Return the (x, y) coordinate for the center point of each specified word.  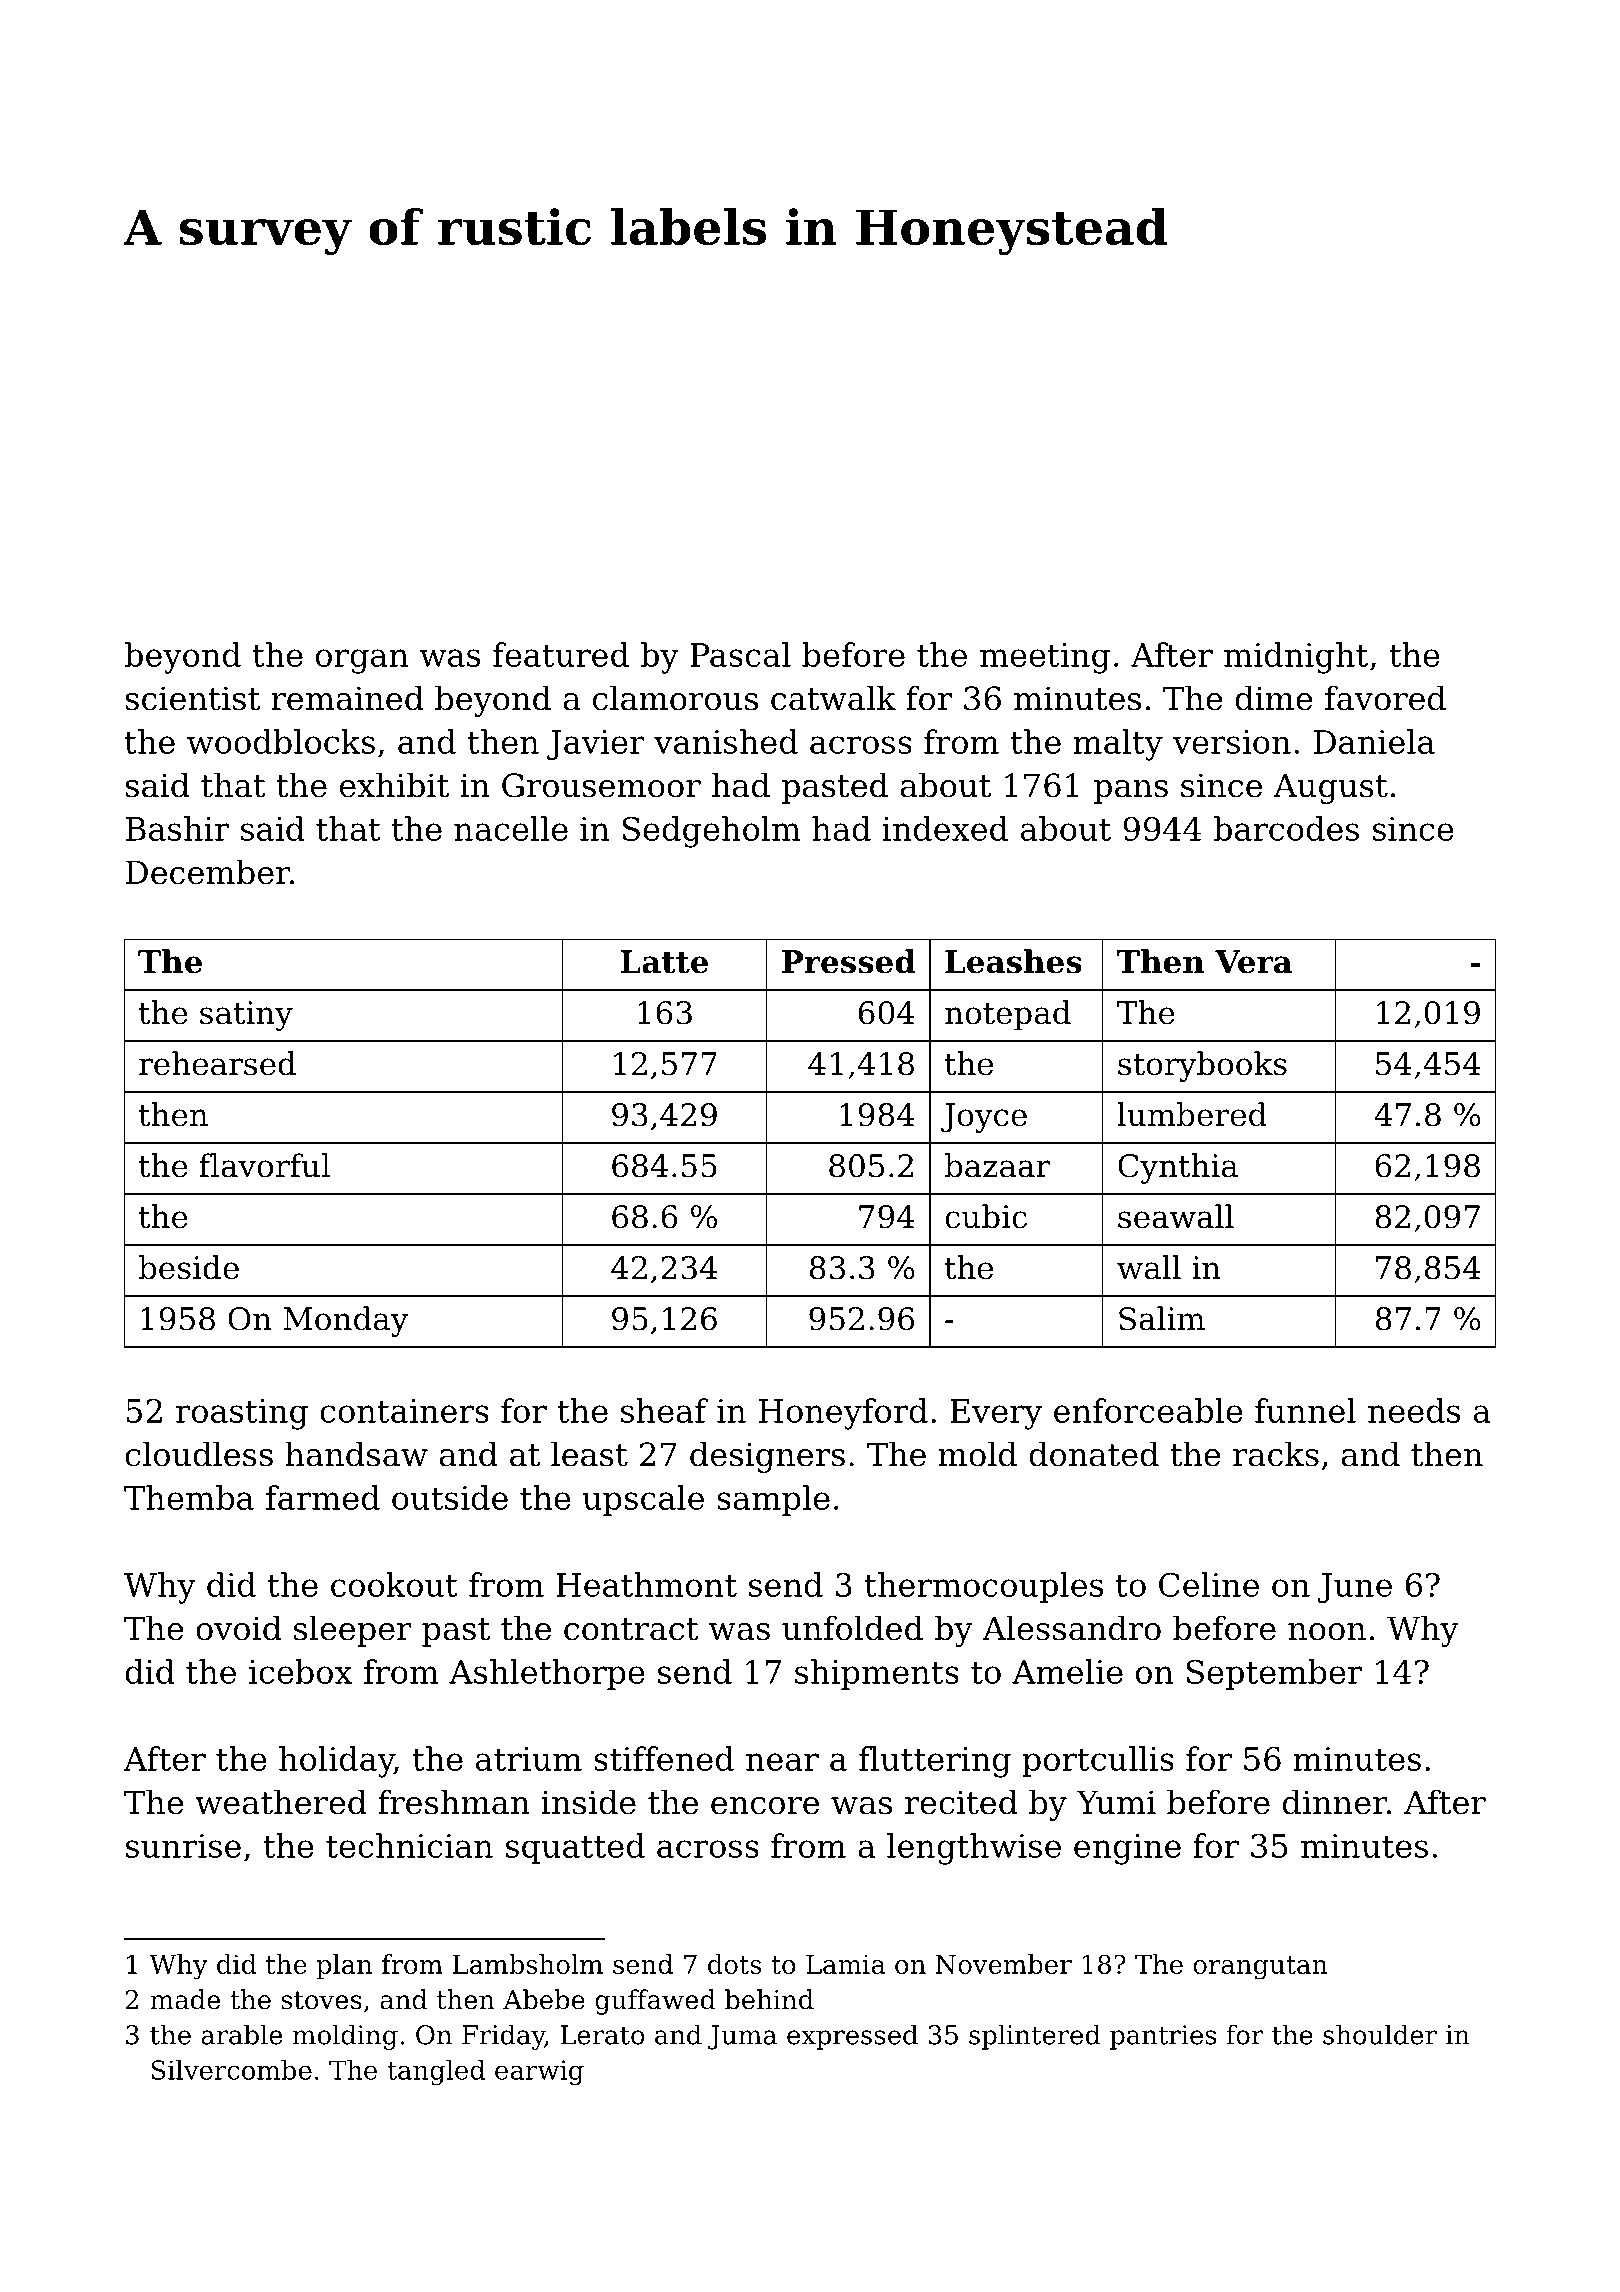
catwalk (833, 698)
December (208, 872)
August (1330, 788)
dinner (1335, 1802)
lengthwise (974, 1849)
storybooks (1202, 1066)
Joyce (984, 1118)
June (1355, 1588)
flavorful (264, 1165)
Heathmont (646, 1584)
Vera (1253, 962)
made (185, 1999)
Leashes (1013, 961)
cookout (394, 1584)
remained (347, 698)
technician (409, 1845)
